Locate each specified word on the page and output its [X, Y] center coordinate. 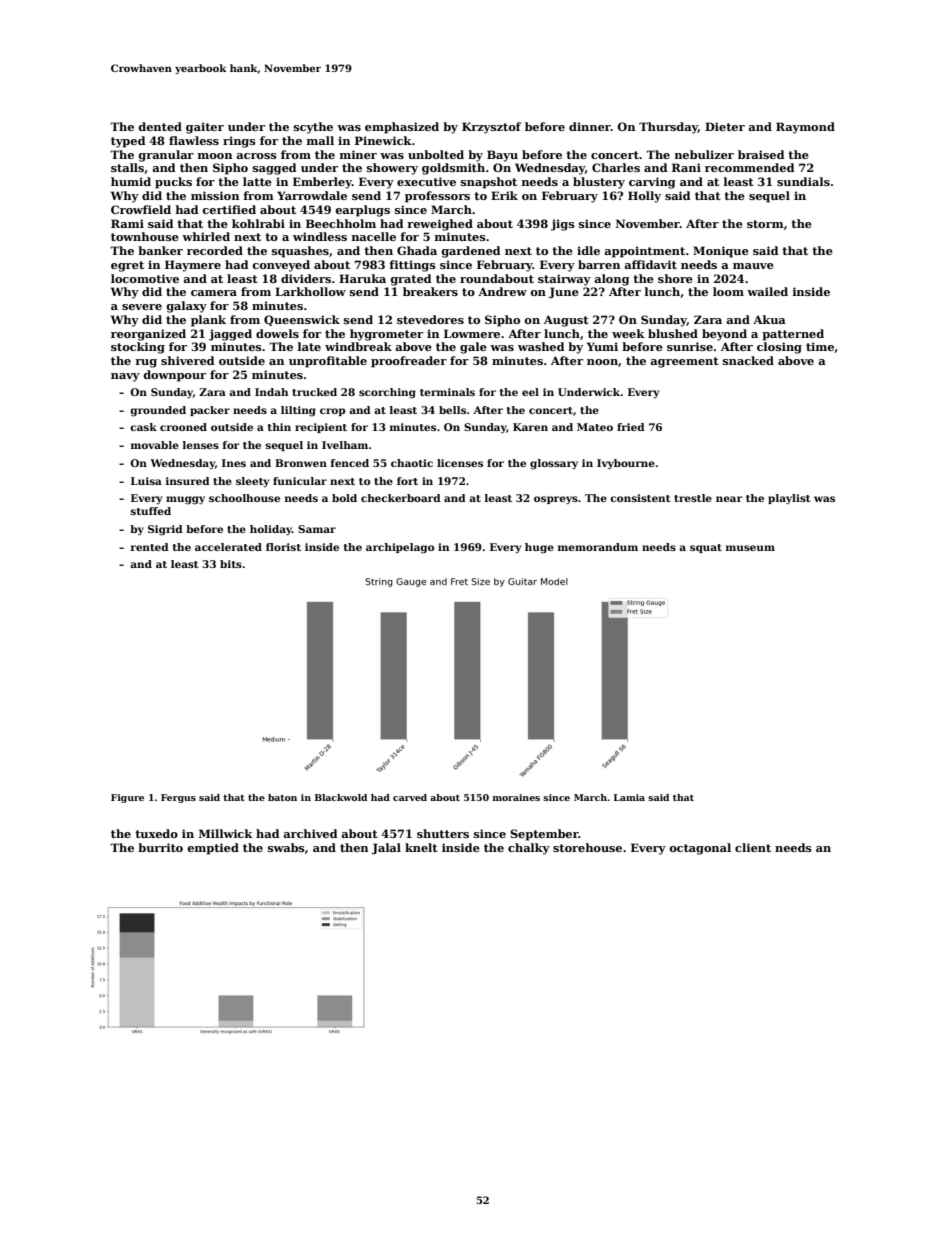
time [820, 346]
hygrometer [386, 335]
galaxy [186, 307]
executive [426, 181]
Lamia [629, 797]
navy [125, 377]
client [753, 847]
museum [750, 548]
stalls [127, 167]
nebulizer [704, 154]
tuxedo [156, 833]
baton [282, 797]
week [628, 333]
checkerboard [401, 498]
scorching [387, 393]
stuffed [151, 511]
